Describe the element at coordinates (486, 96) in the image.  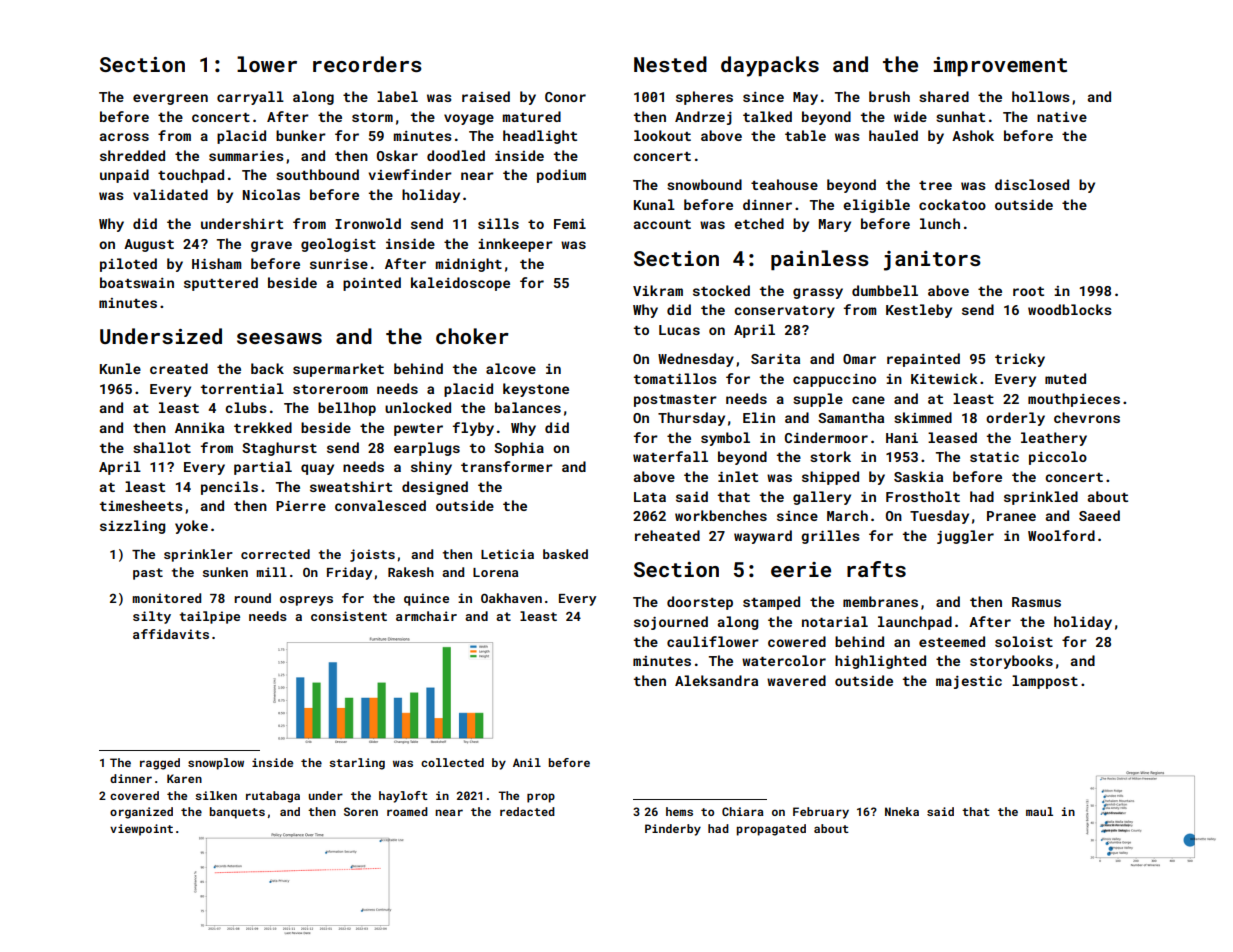
I see `raised` at that location.
